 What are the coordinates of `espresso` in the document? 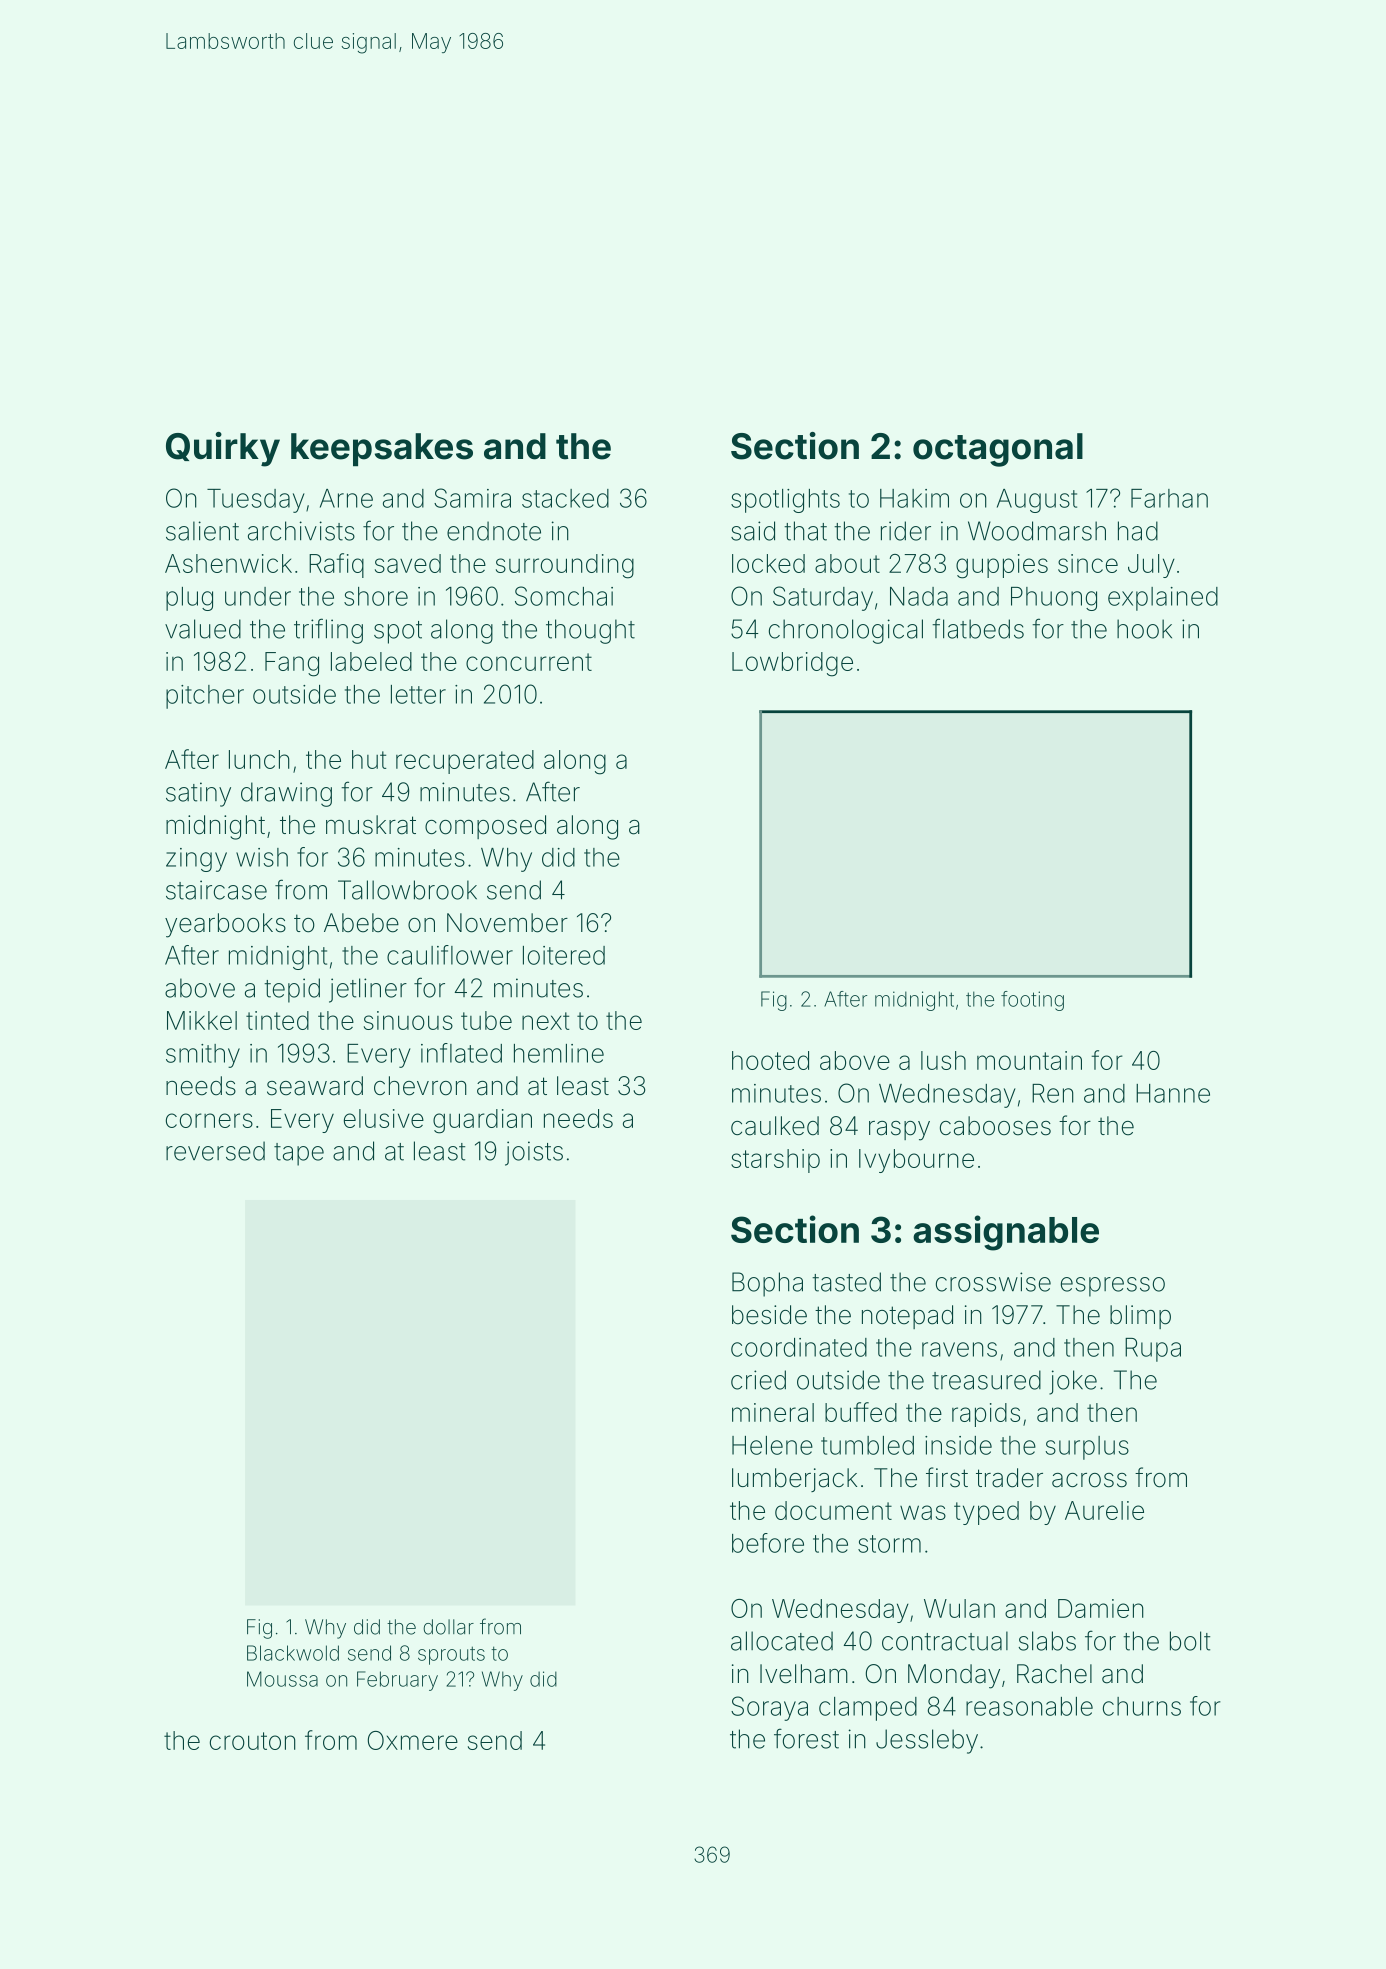 It's located at (1113, 1287).
